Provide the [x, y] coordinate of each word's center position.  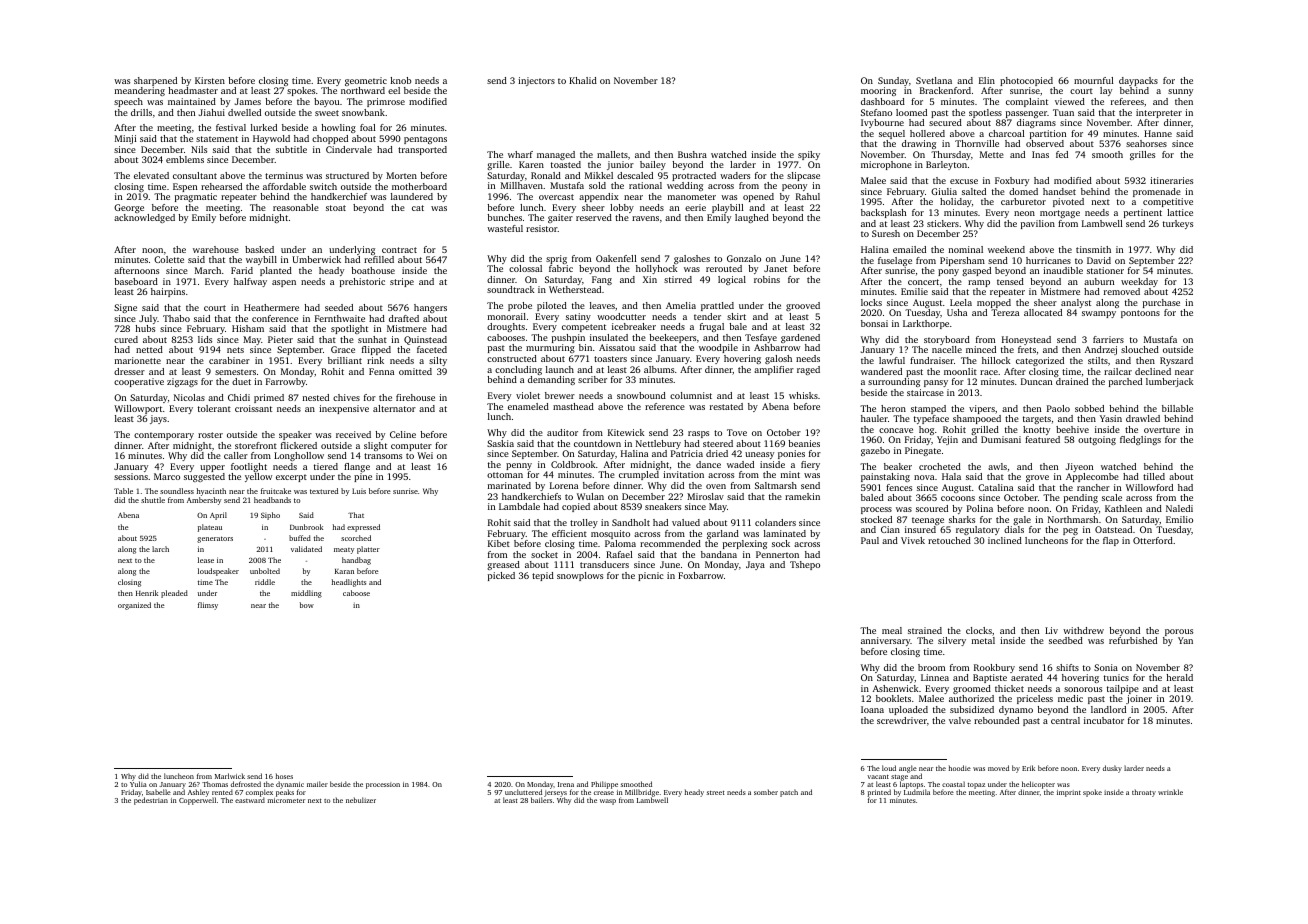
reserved [594, 217]
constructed [512, 358]
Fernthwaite [340, 318]
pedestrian [151, 801]
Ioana [872, 709]
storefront [256, 445]
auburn [1099, 281]
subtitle [291, 149]
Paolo [1058, 408]
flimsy [208, 606]
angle [908, 769]
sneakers [663, 506]
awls [997, 466]
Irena [566, 784]
